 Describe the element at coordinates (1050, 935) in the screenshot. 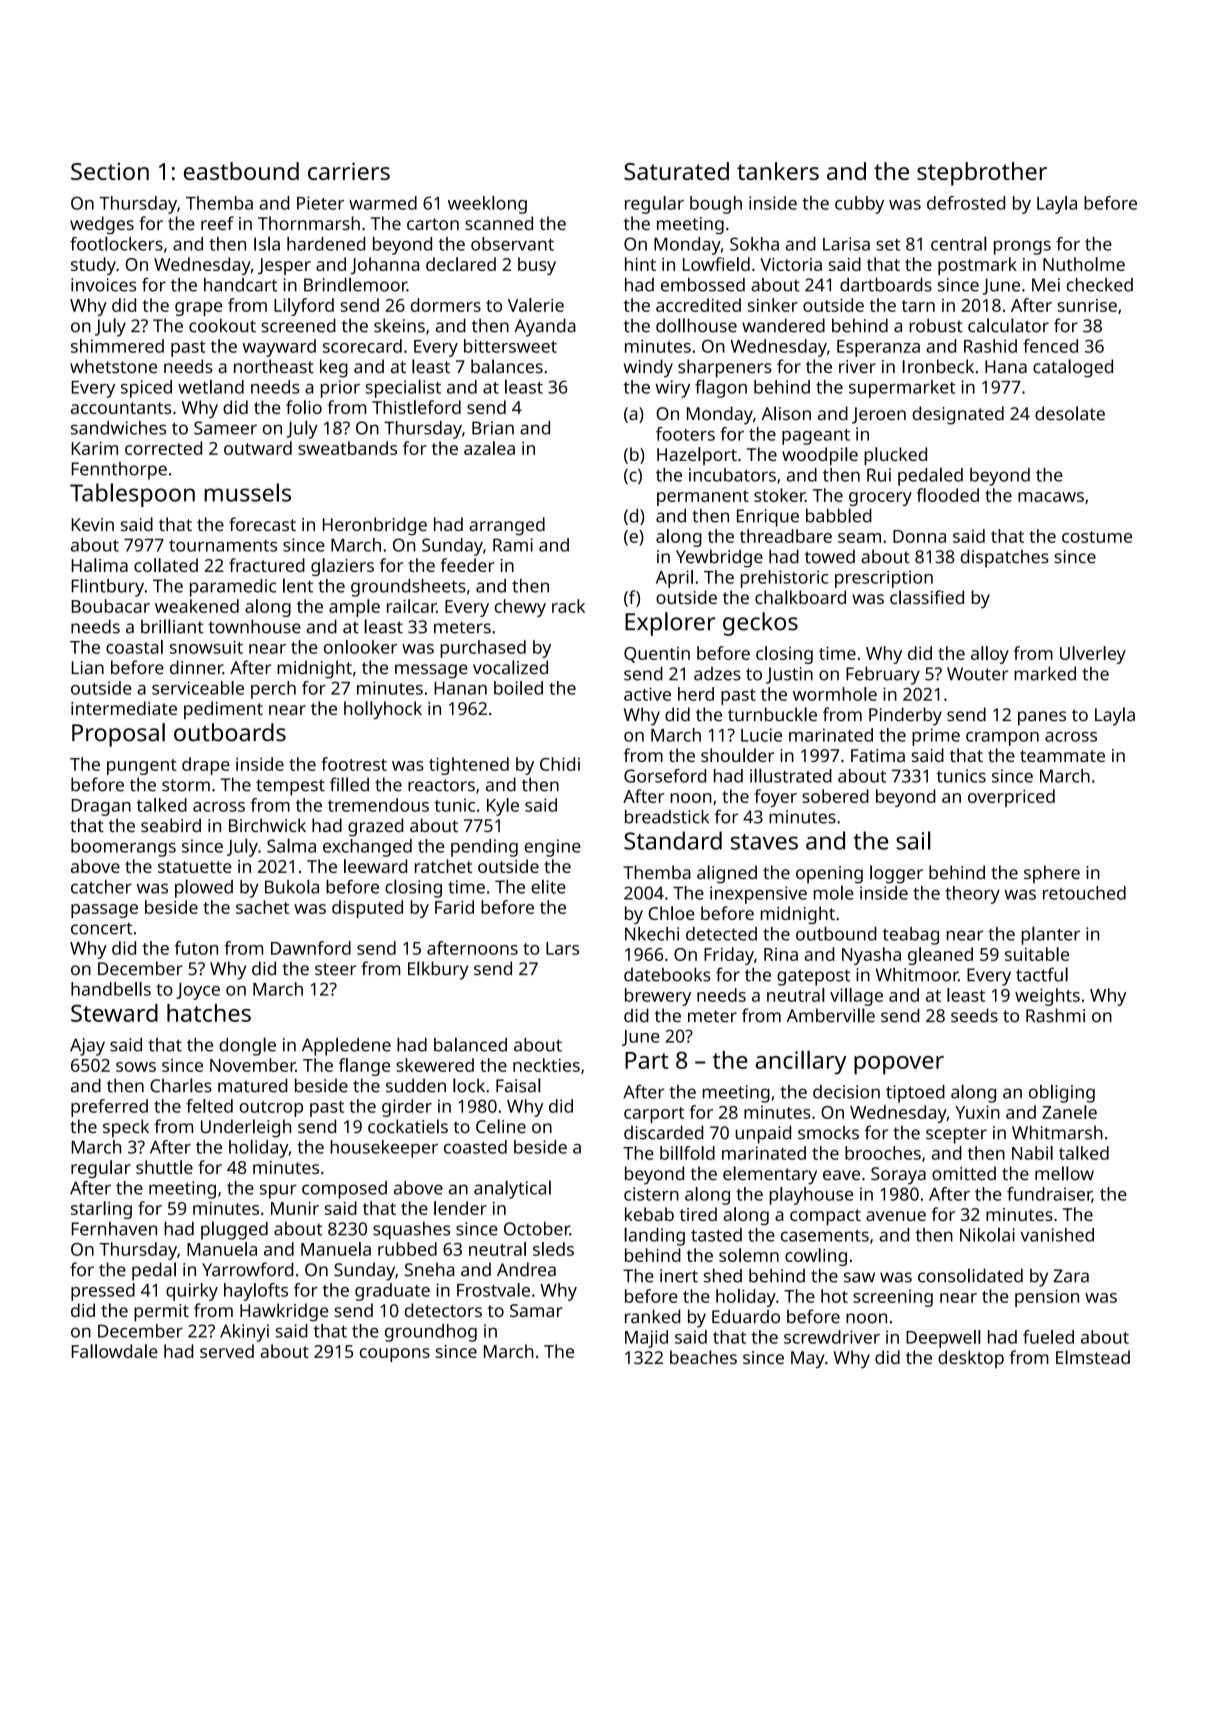

I see `planter` at that location.
